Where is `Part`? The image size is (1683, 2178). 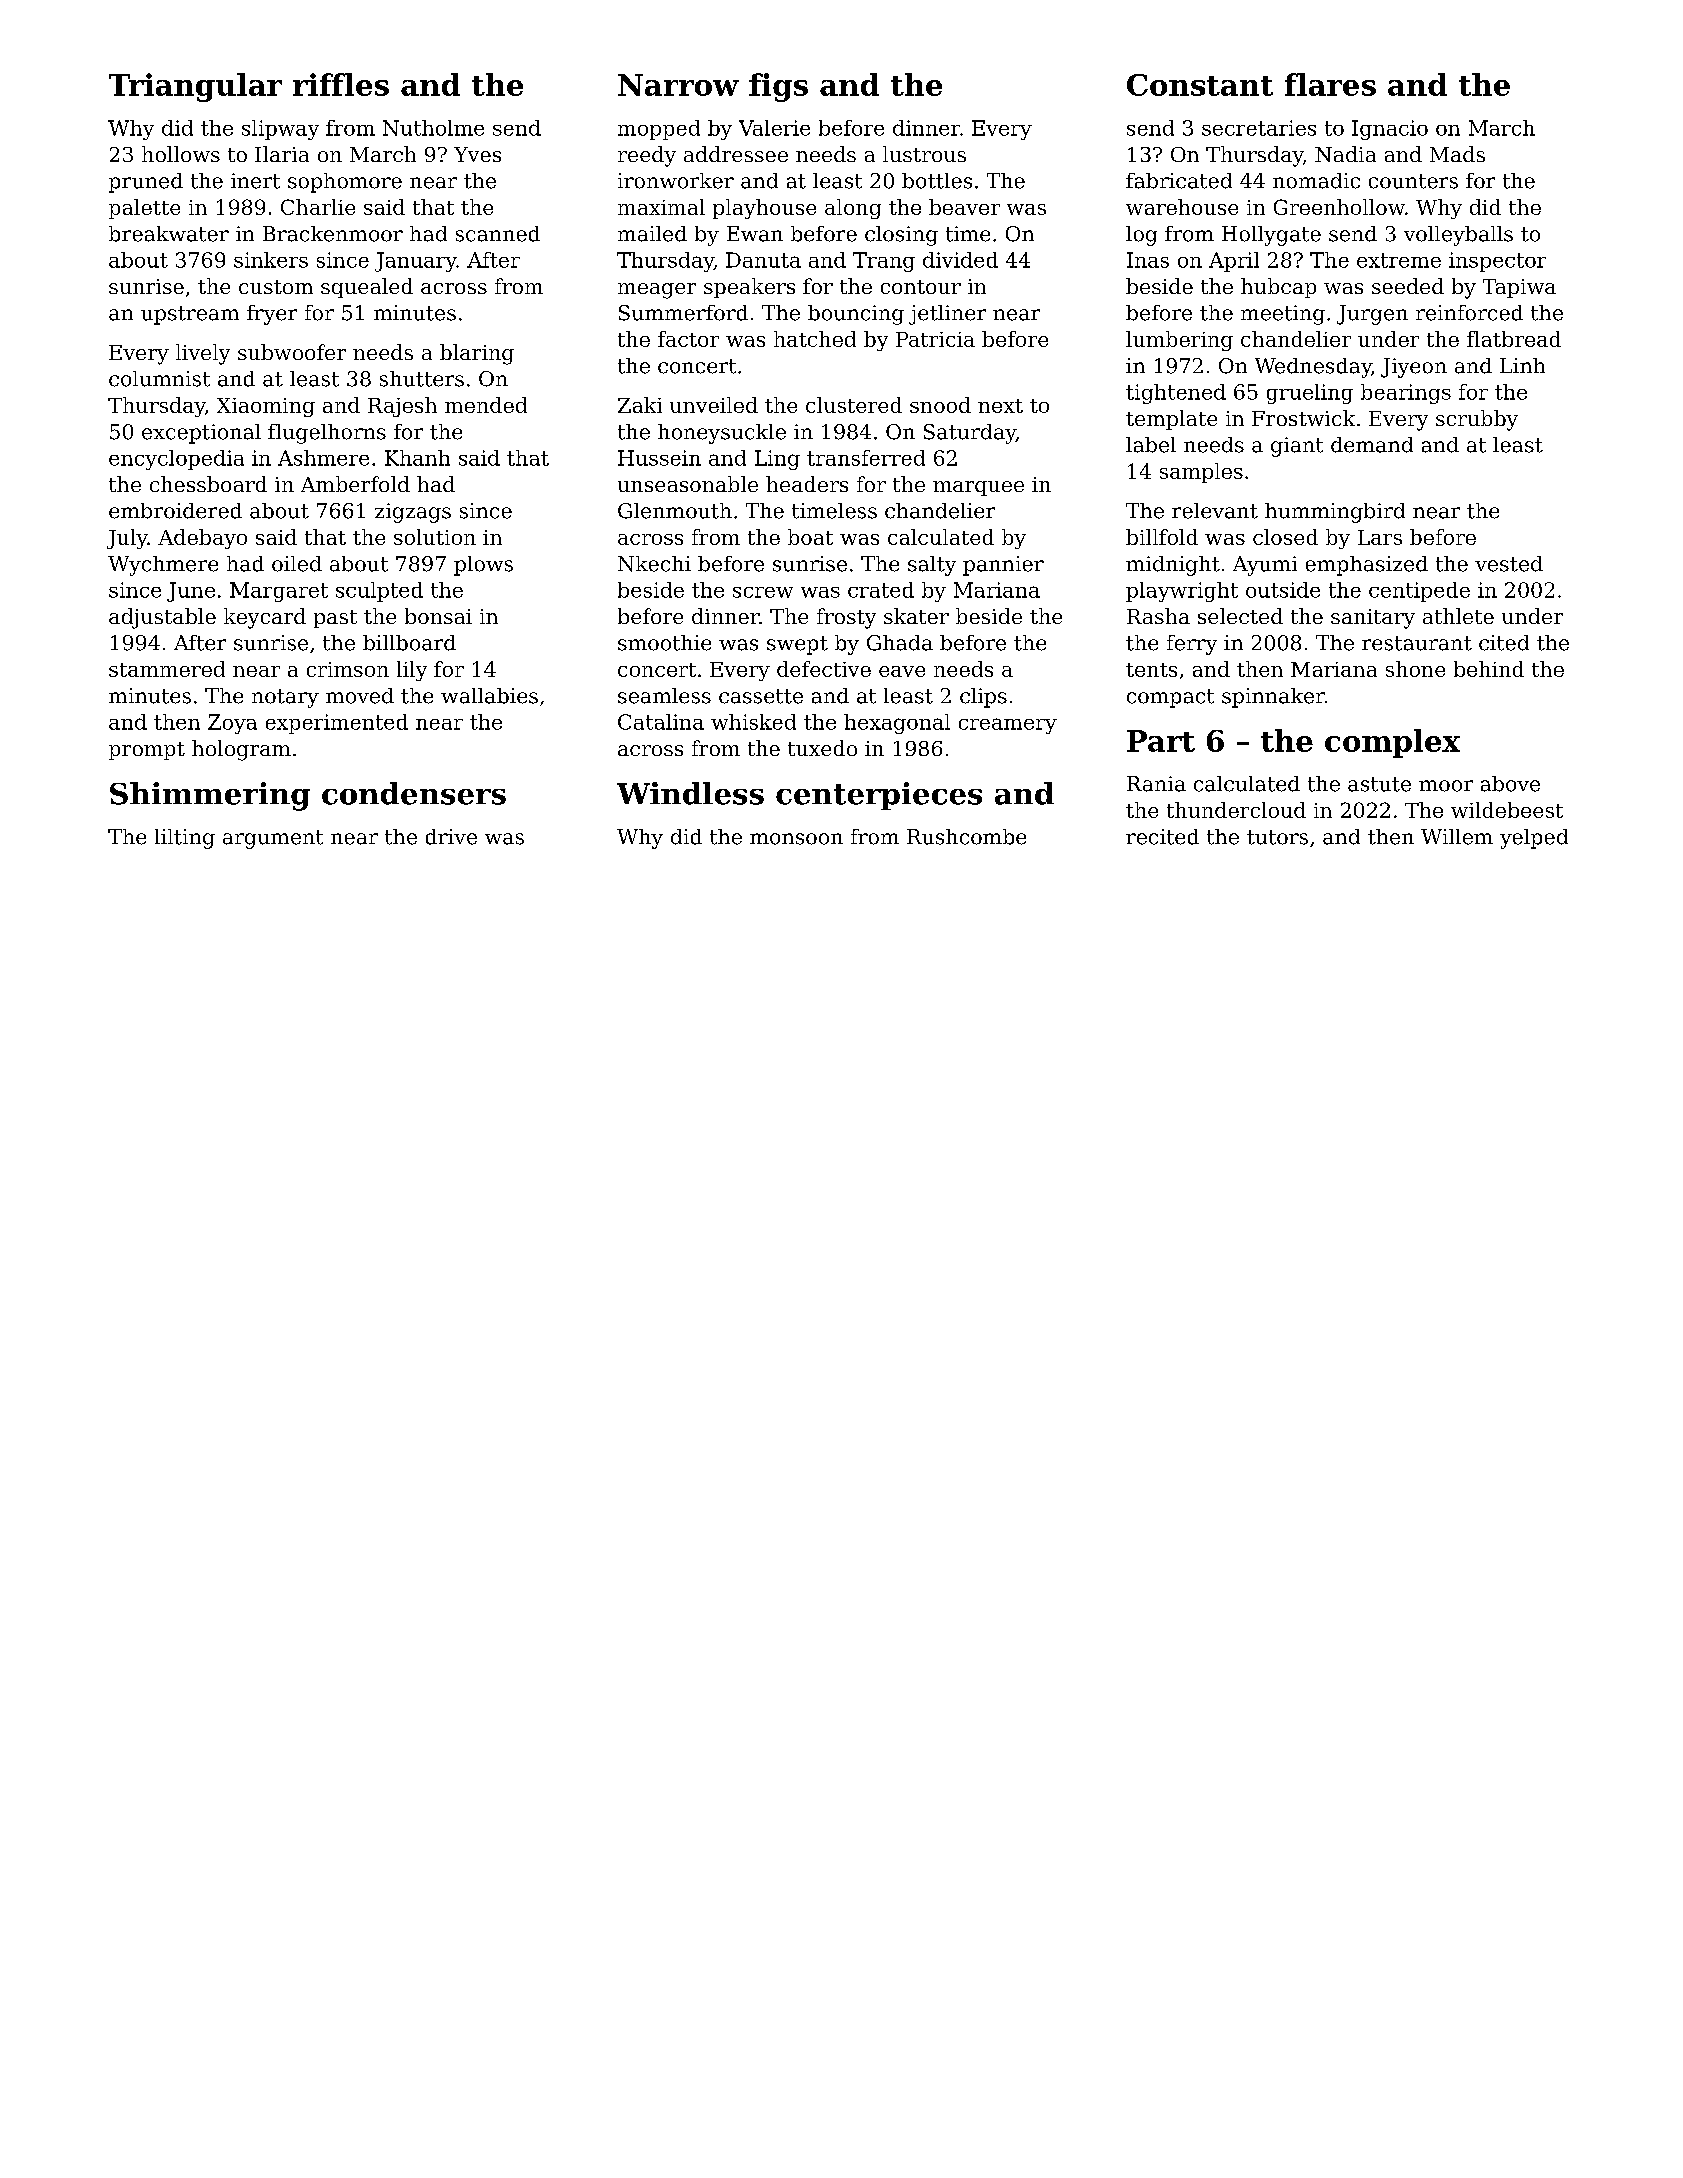 Part is located at coordinates (1161, 741).
